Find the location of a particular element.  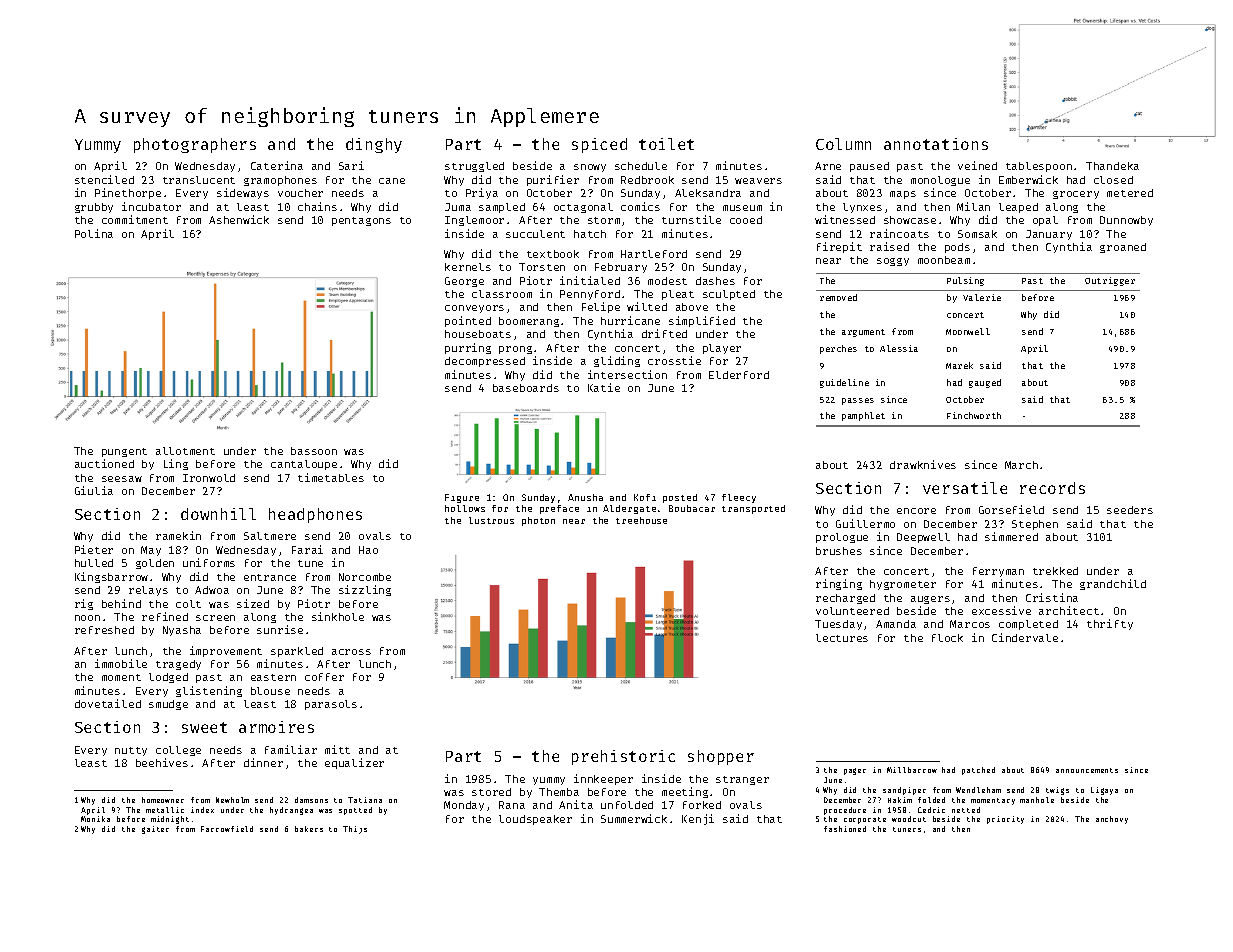

sinkhole is located at coordinates (338, 616).
